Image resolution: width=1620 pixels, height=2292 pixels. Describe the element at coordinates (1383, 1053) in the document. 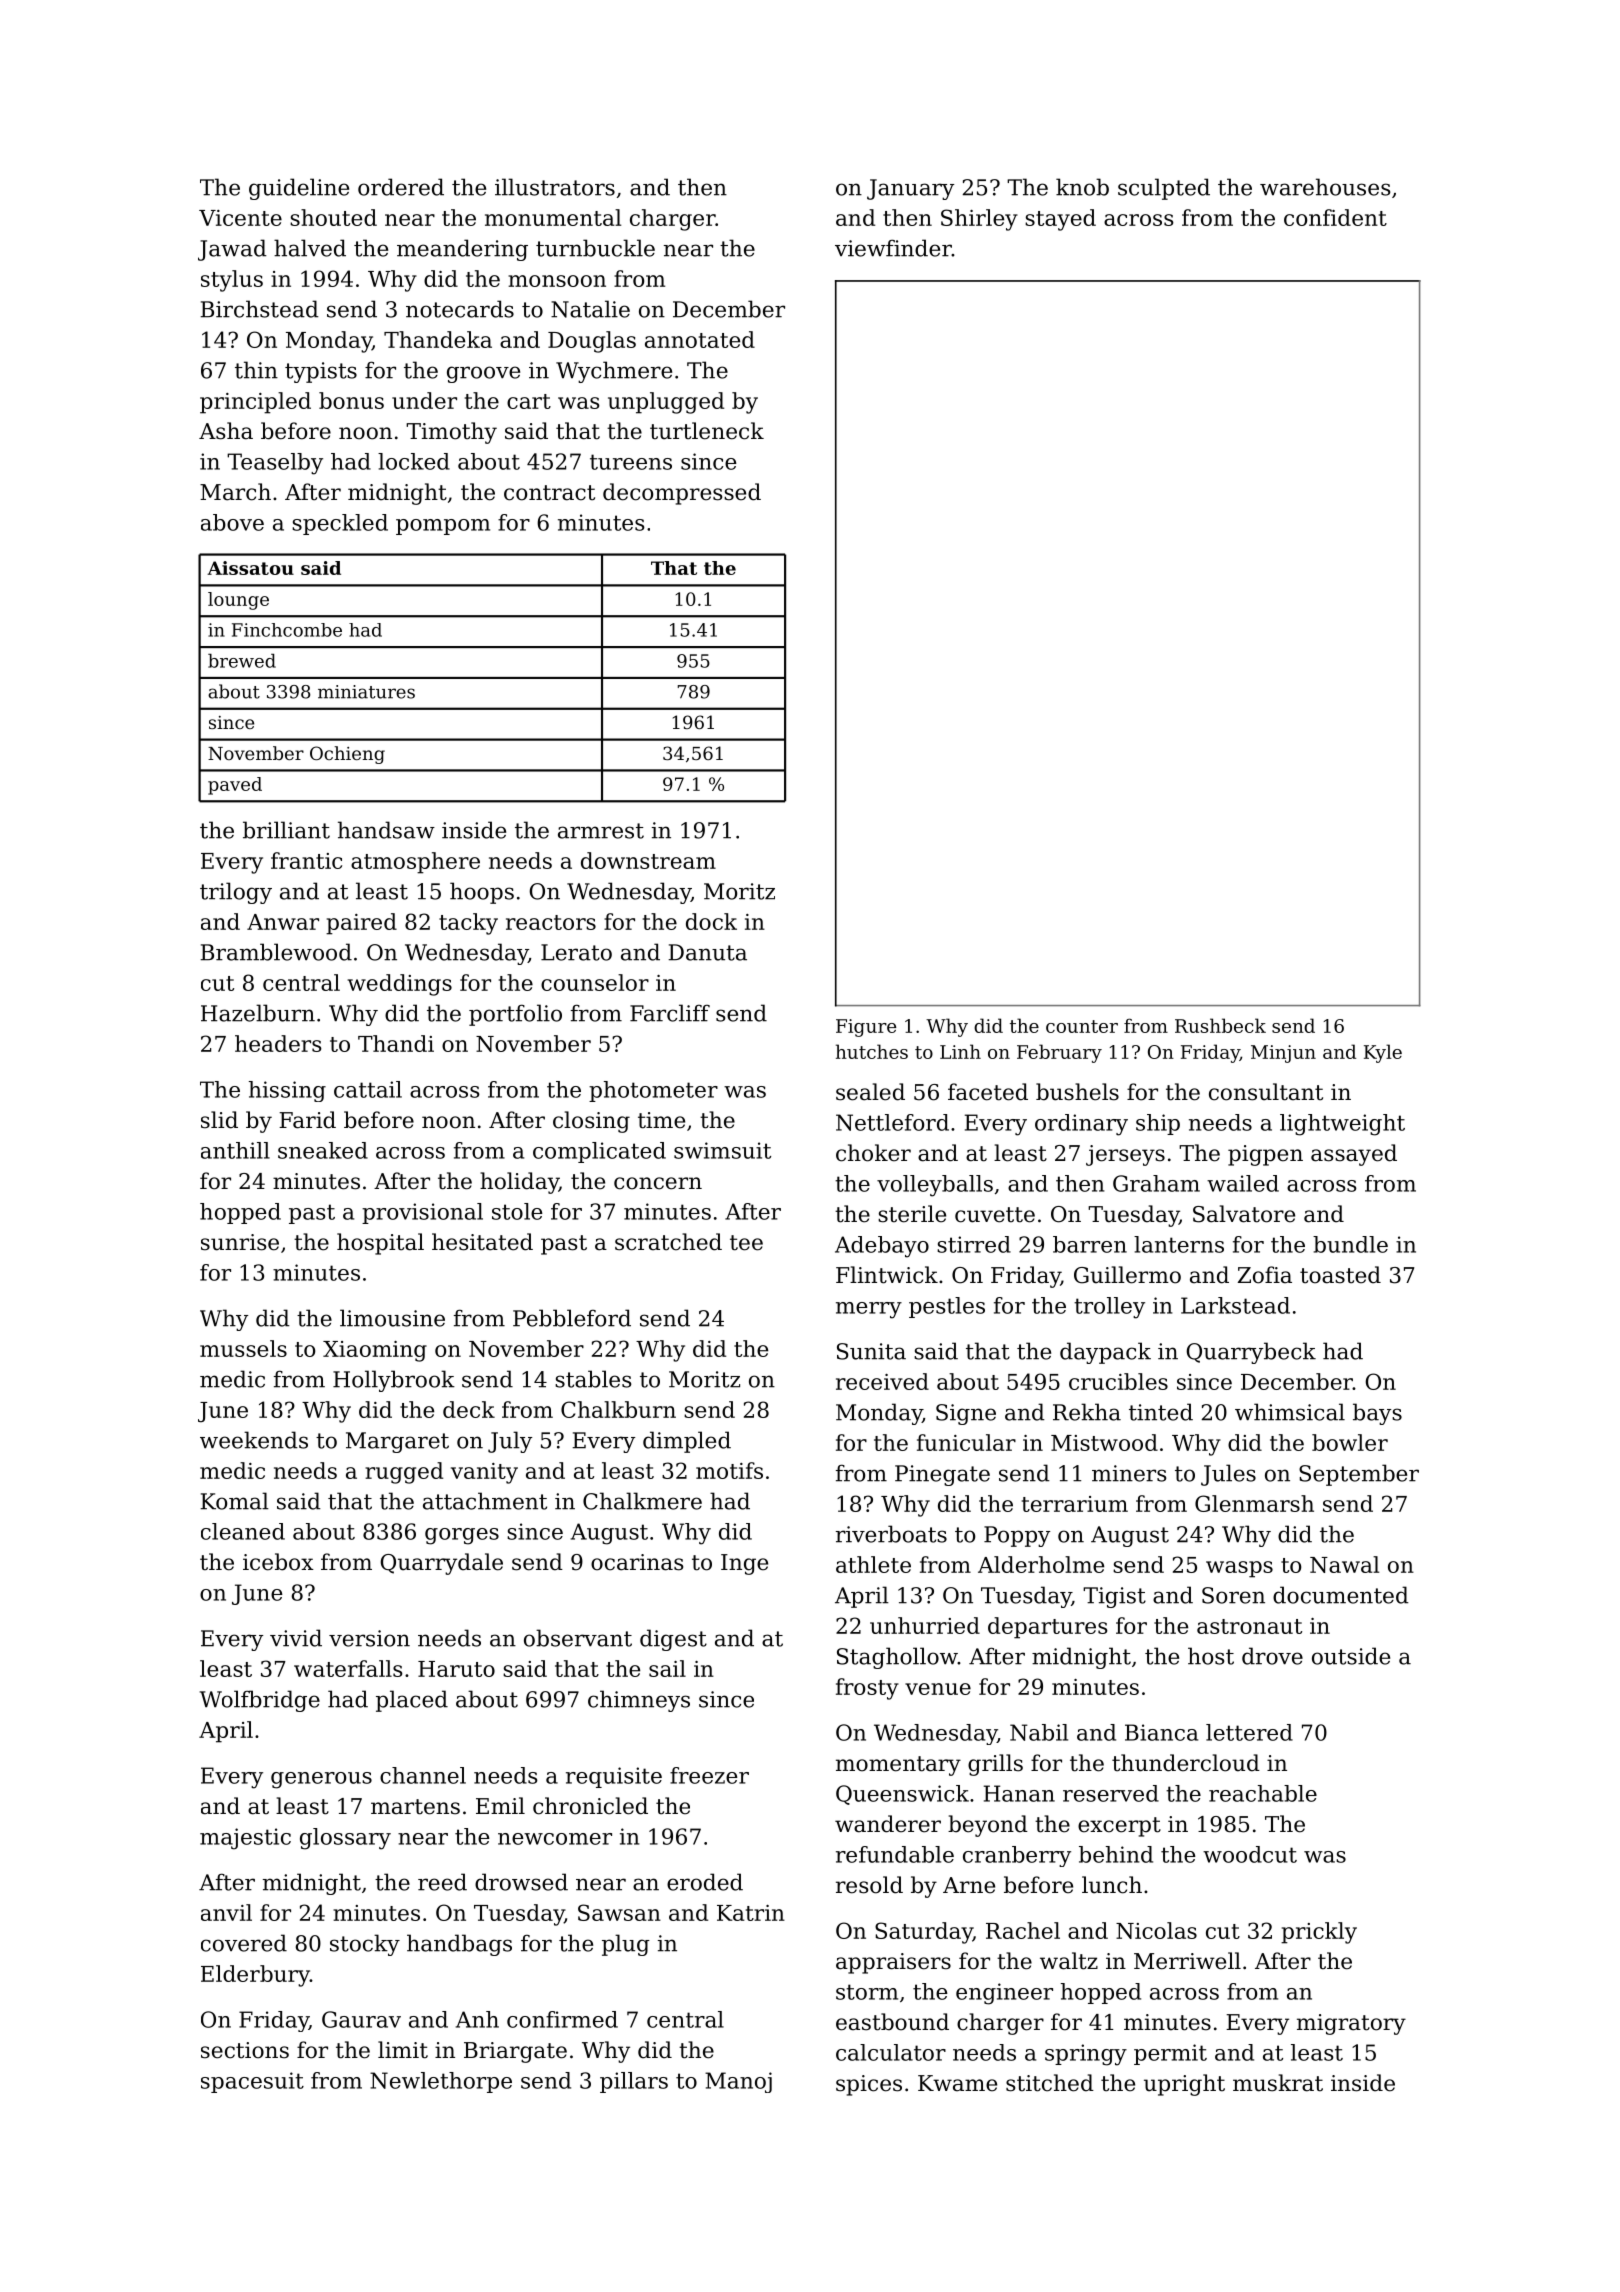

I see `Kyle` at that location.
